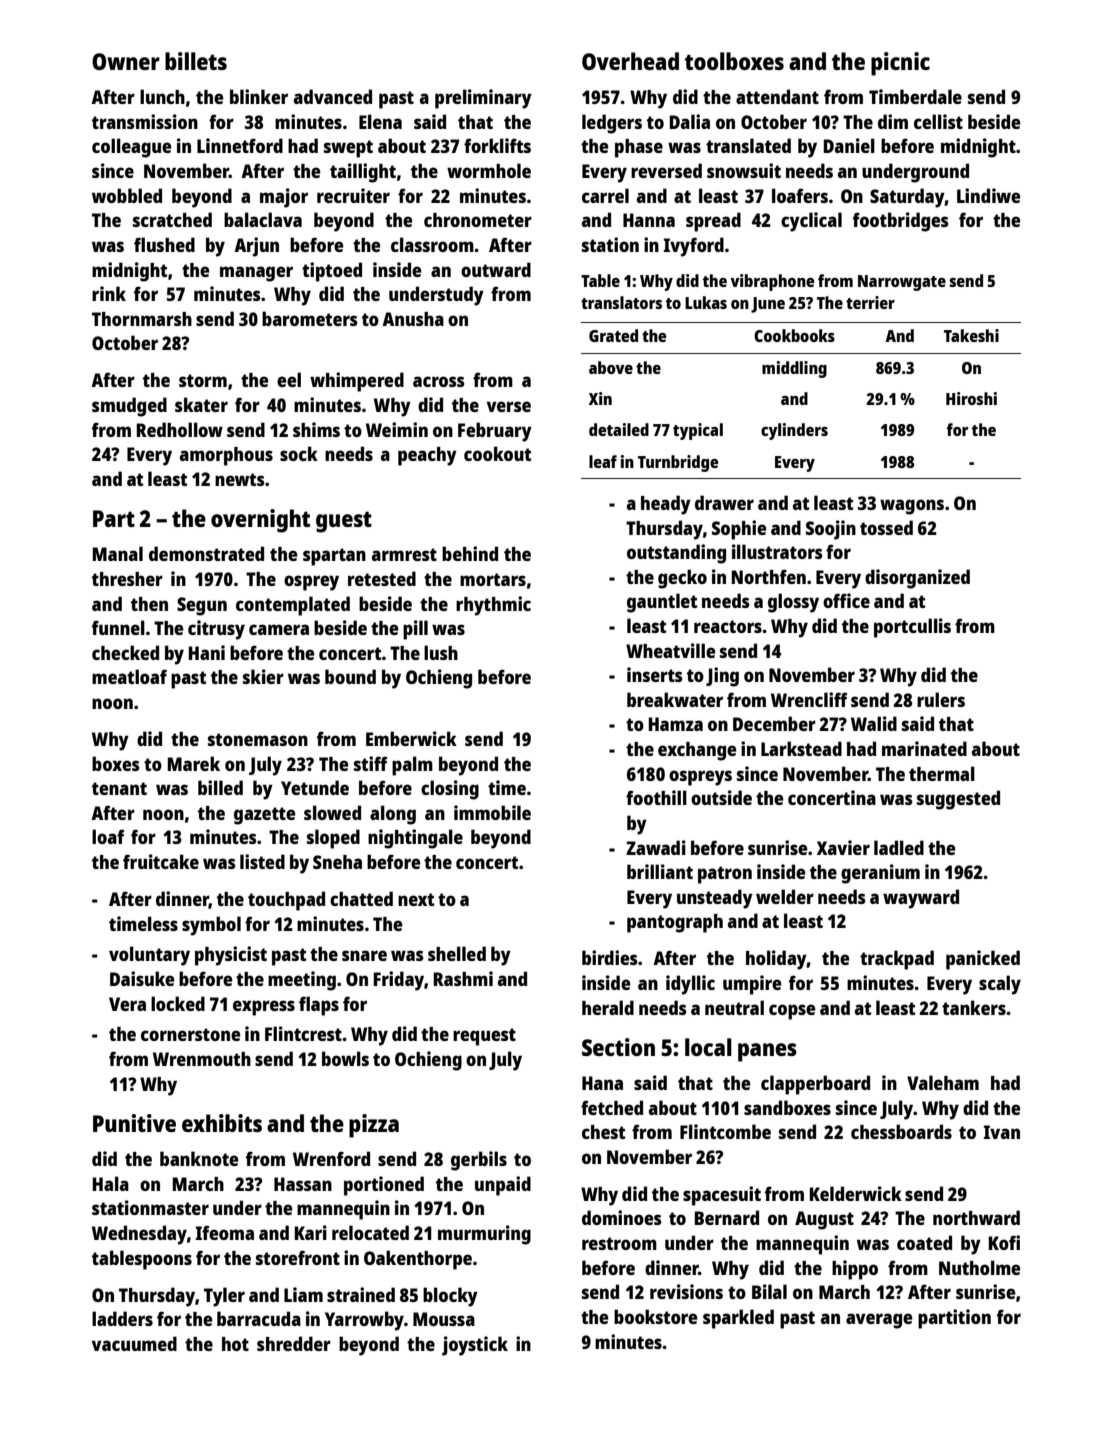 This document has height=1441, width=1113. What do you see at coordinates (207, 652) in the document?
I see `Hani` at bounding box center [207, 652].
